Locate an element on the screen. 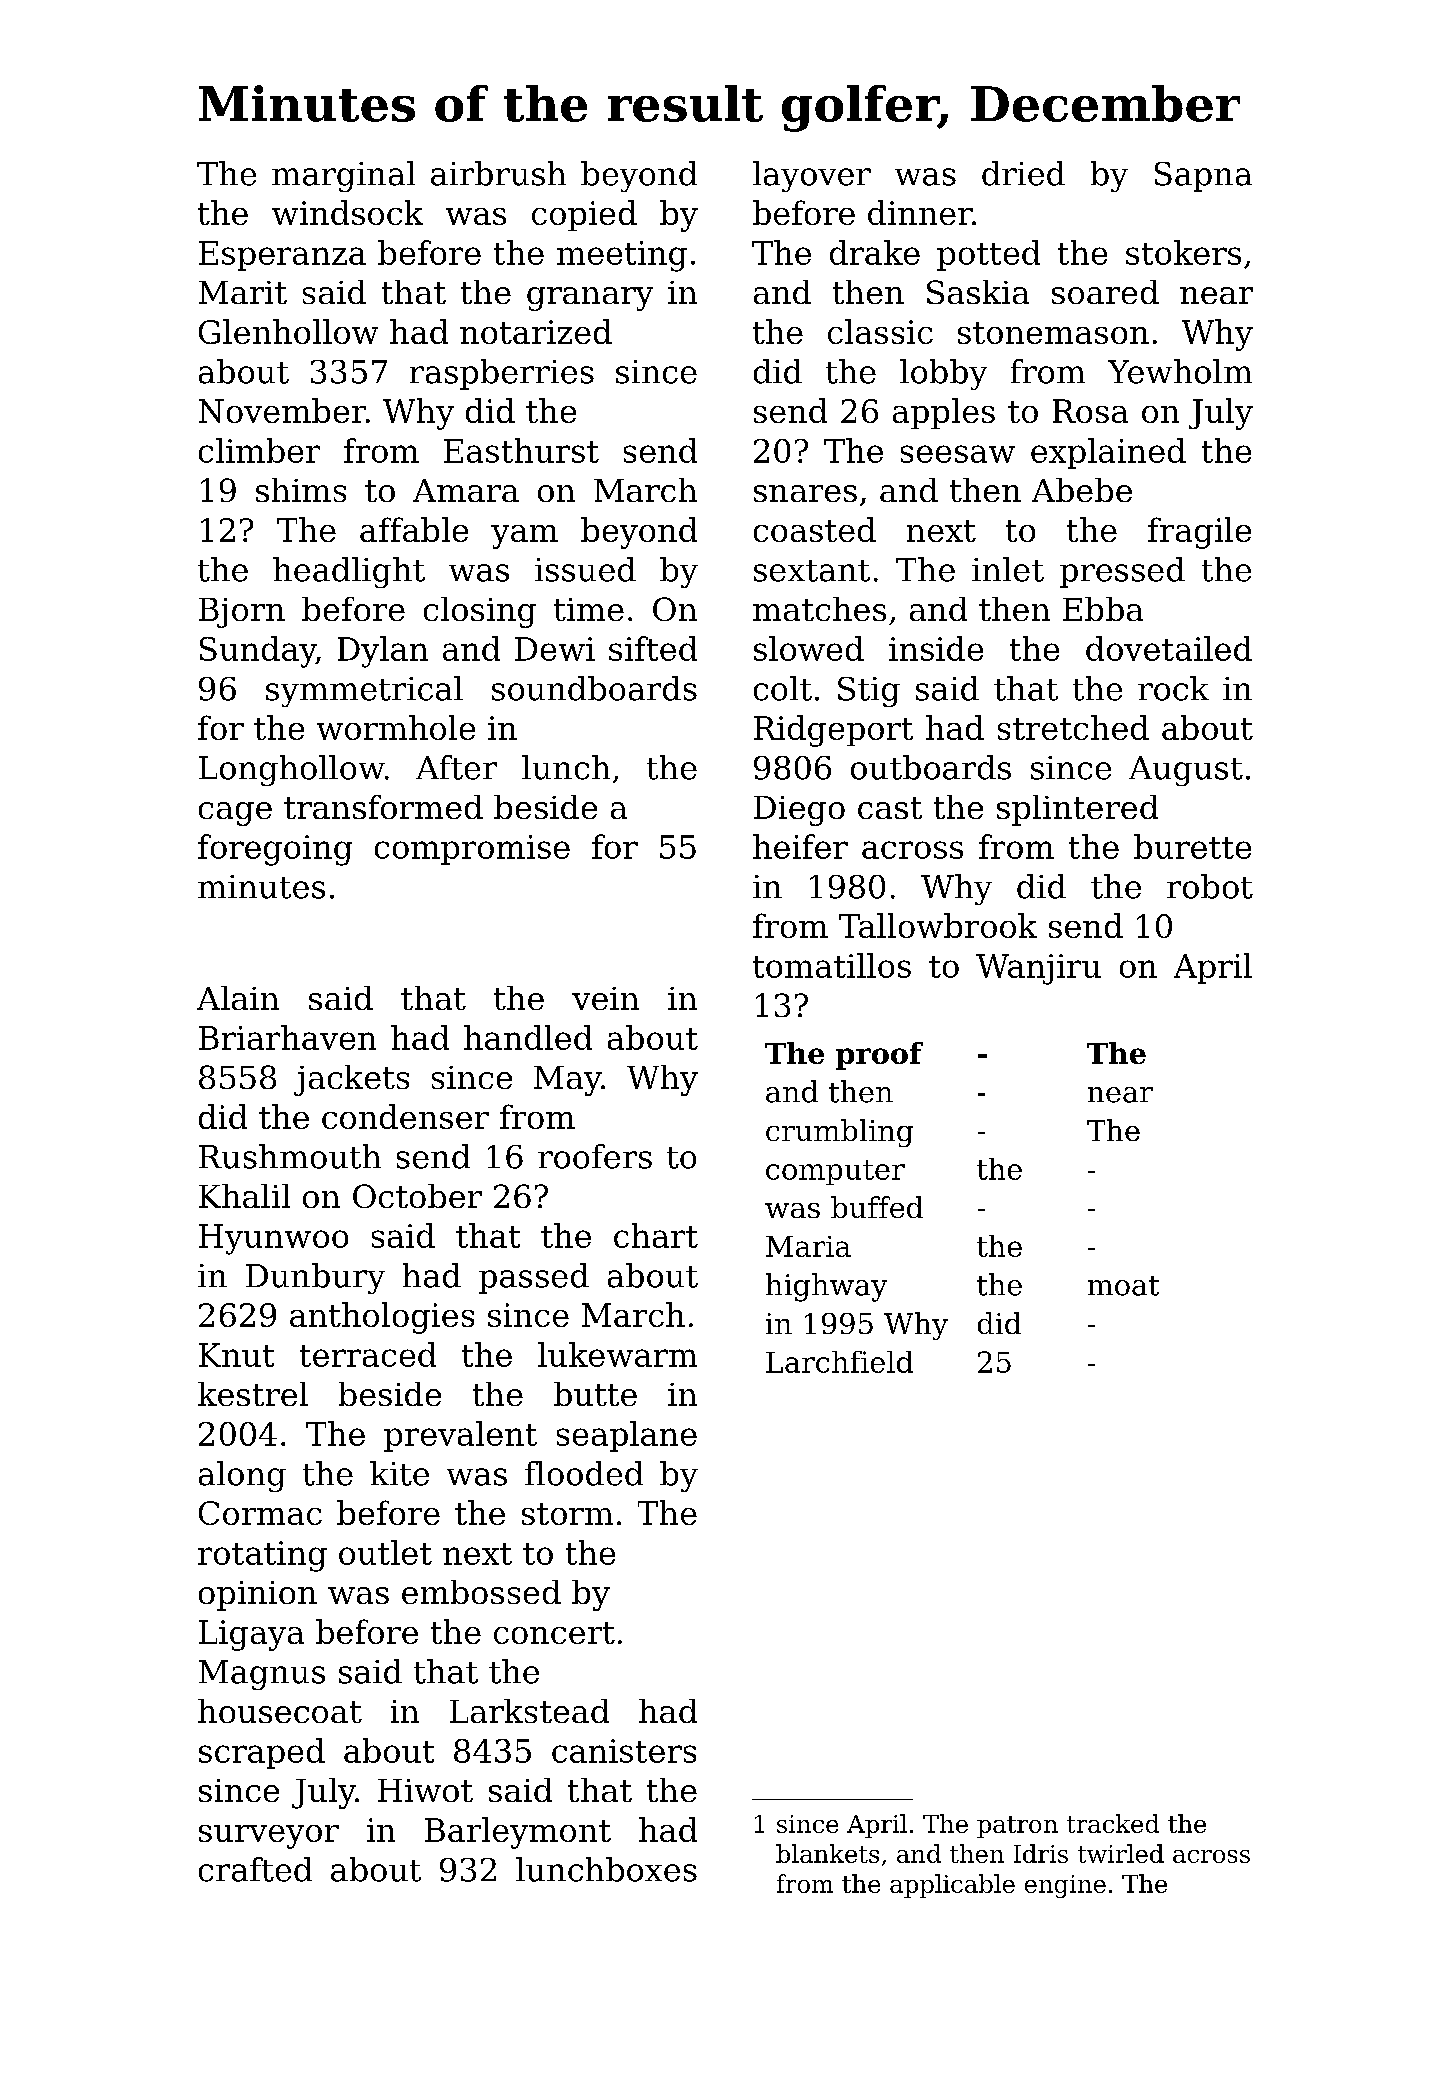  rock is located at coordinates (1173, 688).
